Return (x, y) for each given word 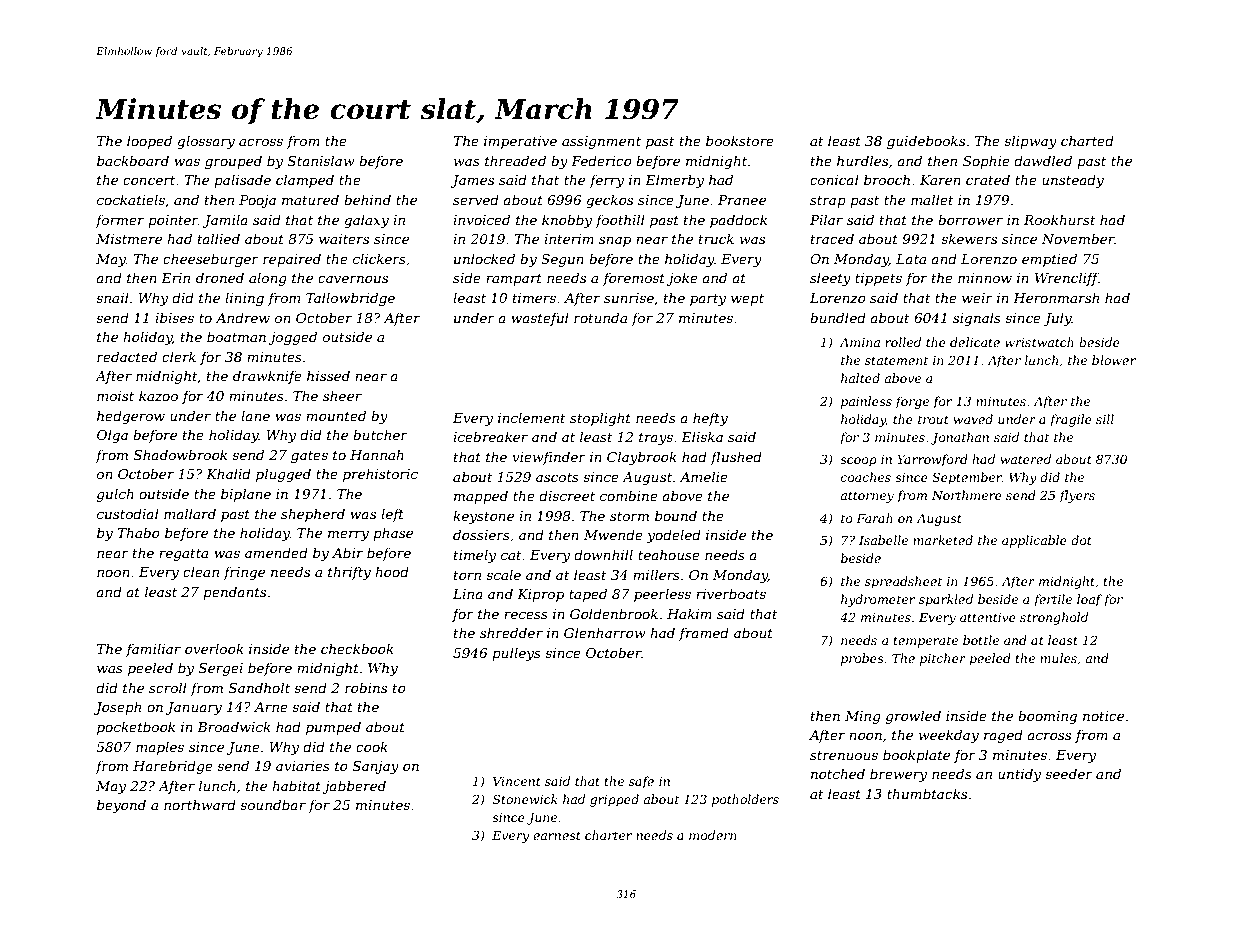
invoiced (481, 219)
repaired (292, 260)
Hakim (689, 613)
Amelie (703, 476)
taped (588, 595)
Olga (112, 436)
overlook (214, 648)
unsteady (1073, 181)
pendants (234, 593)
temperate (926, 642)
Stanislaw (321, 160)
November (1078, 238)
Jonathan (960, 438)
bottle (981, 640)
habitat (296, 785)
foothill (620, 221)
